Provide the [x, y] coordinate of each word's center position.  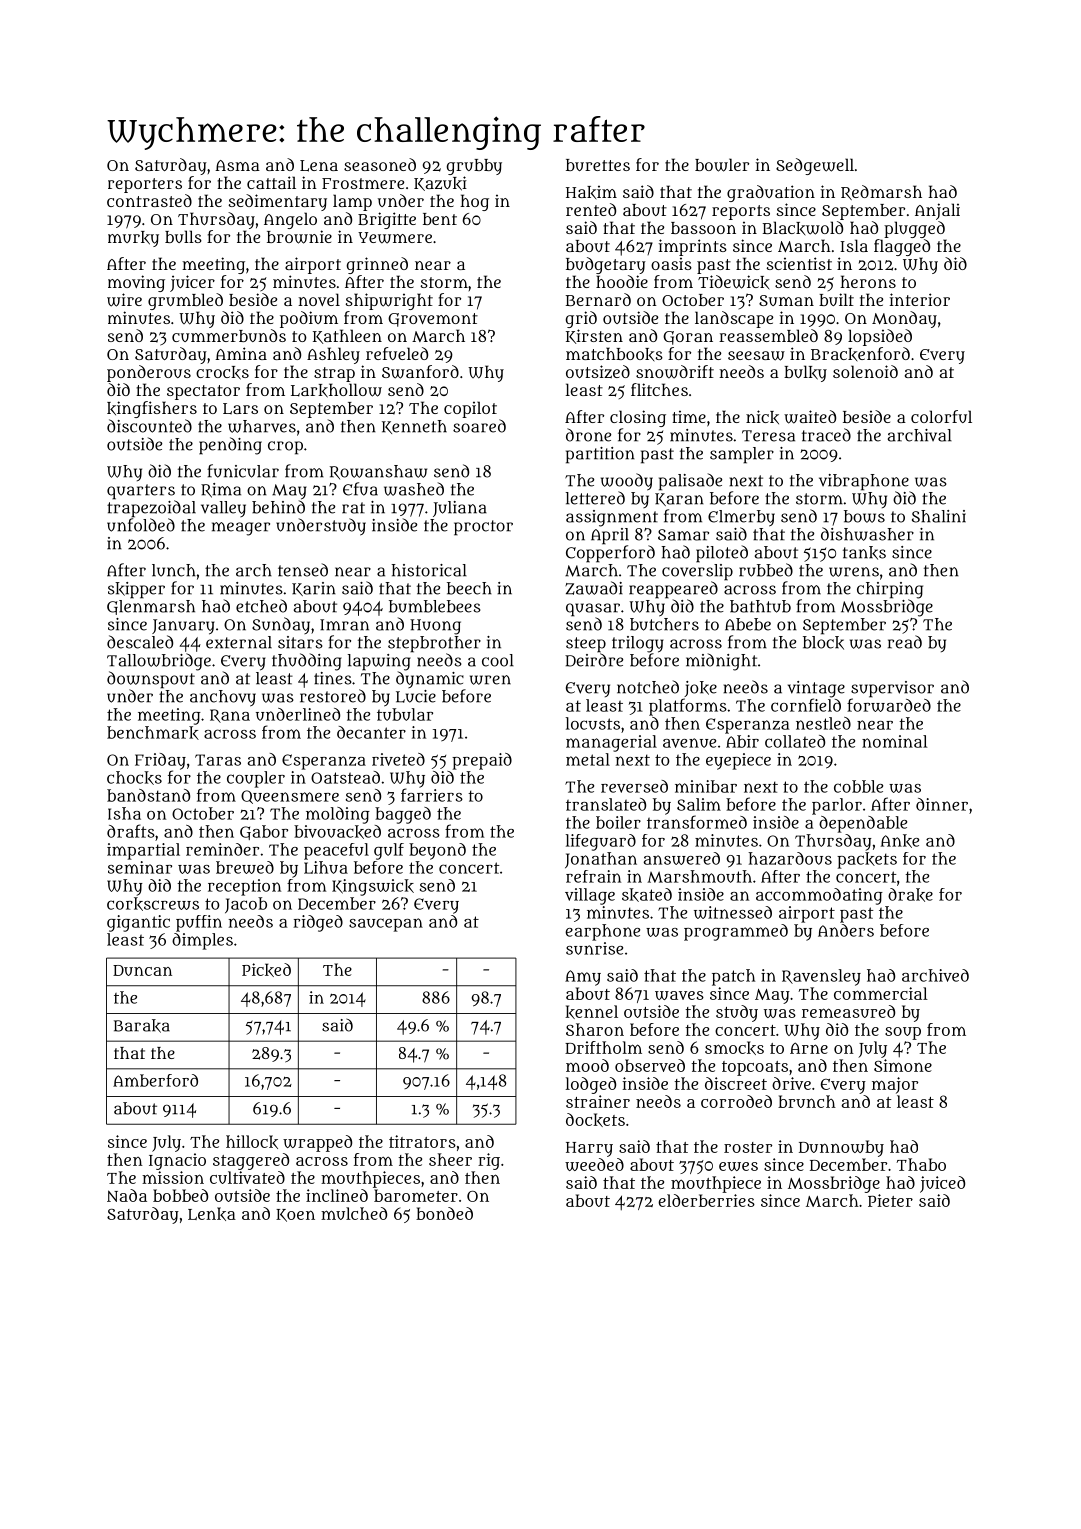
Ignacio [177, 1161]
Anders [846, 930]
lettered [595, 498]
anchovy [223, 698]
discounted [149, 426]
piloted [722, 554]
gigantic [138, 923]
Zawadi [594, 588]
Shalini [939, 516]
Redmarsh [881, 192]
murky [133, 239]
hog [474, 202]
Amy [583, 978]
